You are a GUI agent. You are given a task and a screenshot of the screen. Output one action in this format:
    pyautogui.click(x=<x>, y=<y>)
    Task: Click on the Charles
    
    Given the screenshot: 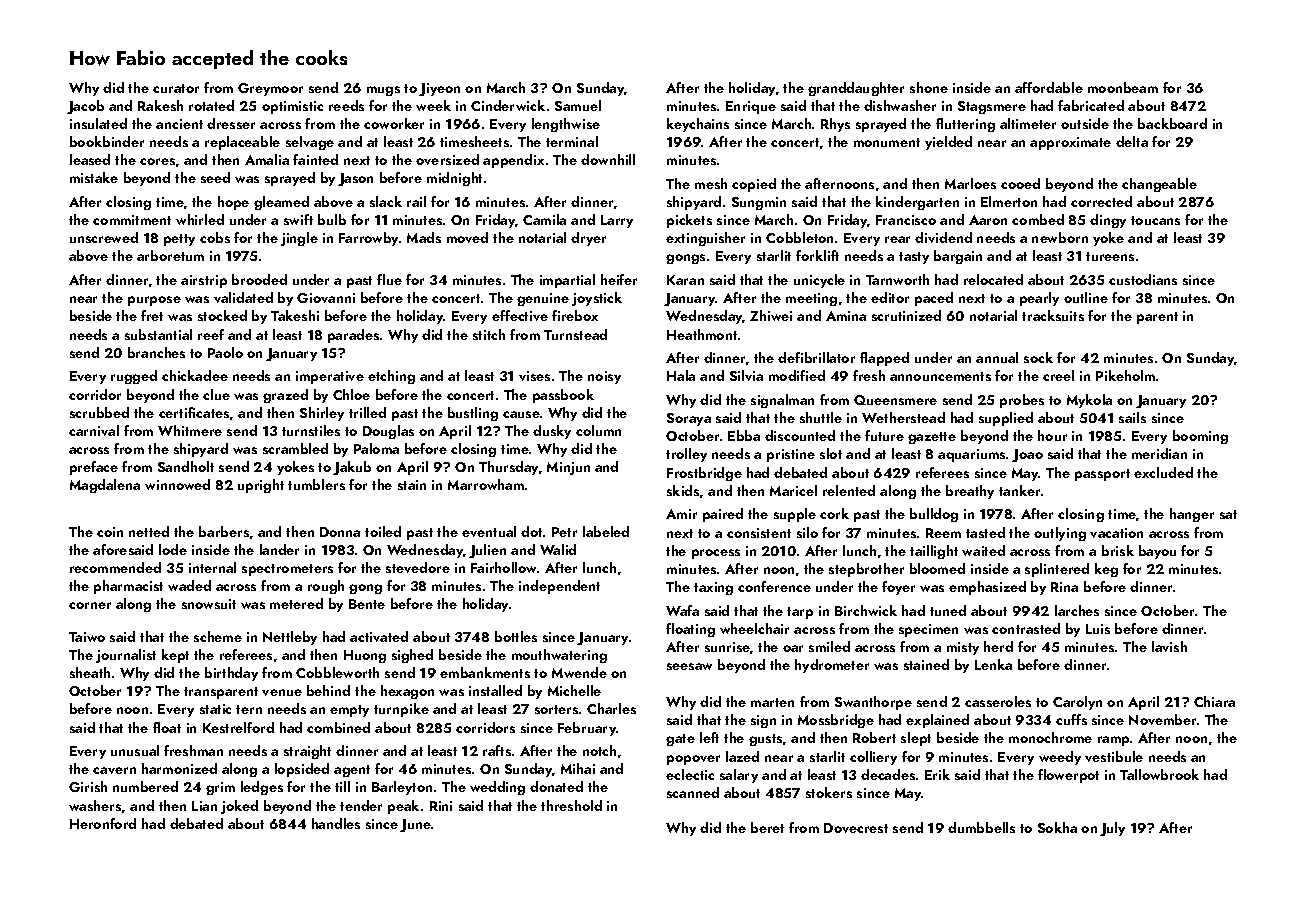 What is the action you would take?
    pyautogui.click(x=611, y=708)
